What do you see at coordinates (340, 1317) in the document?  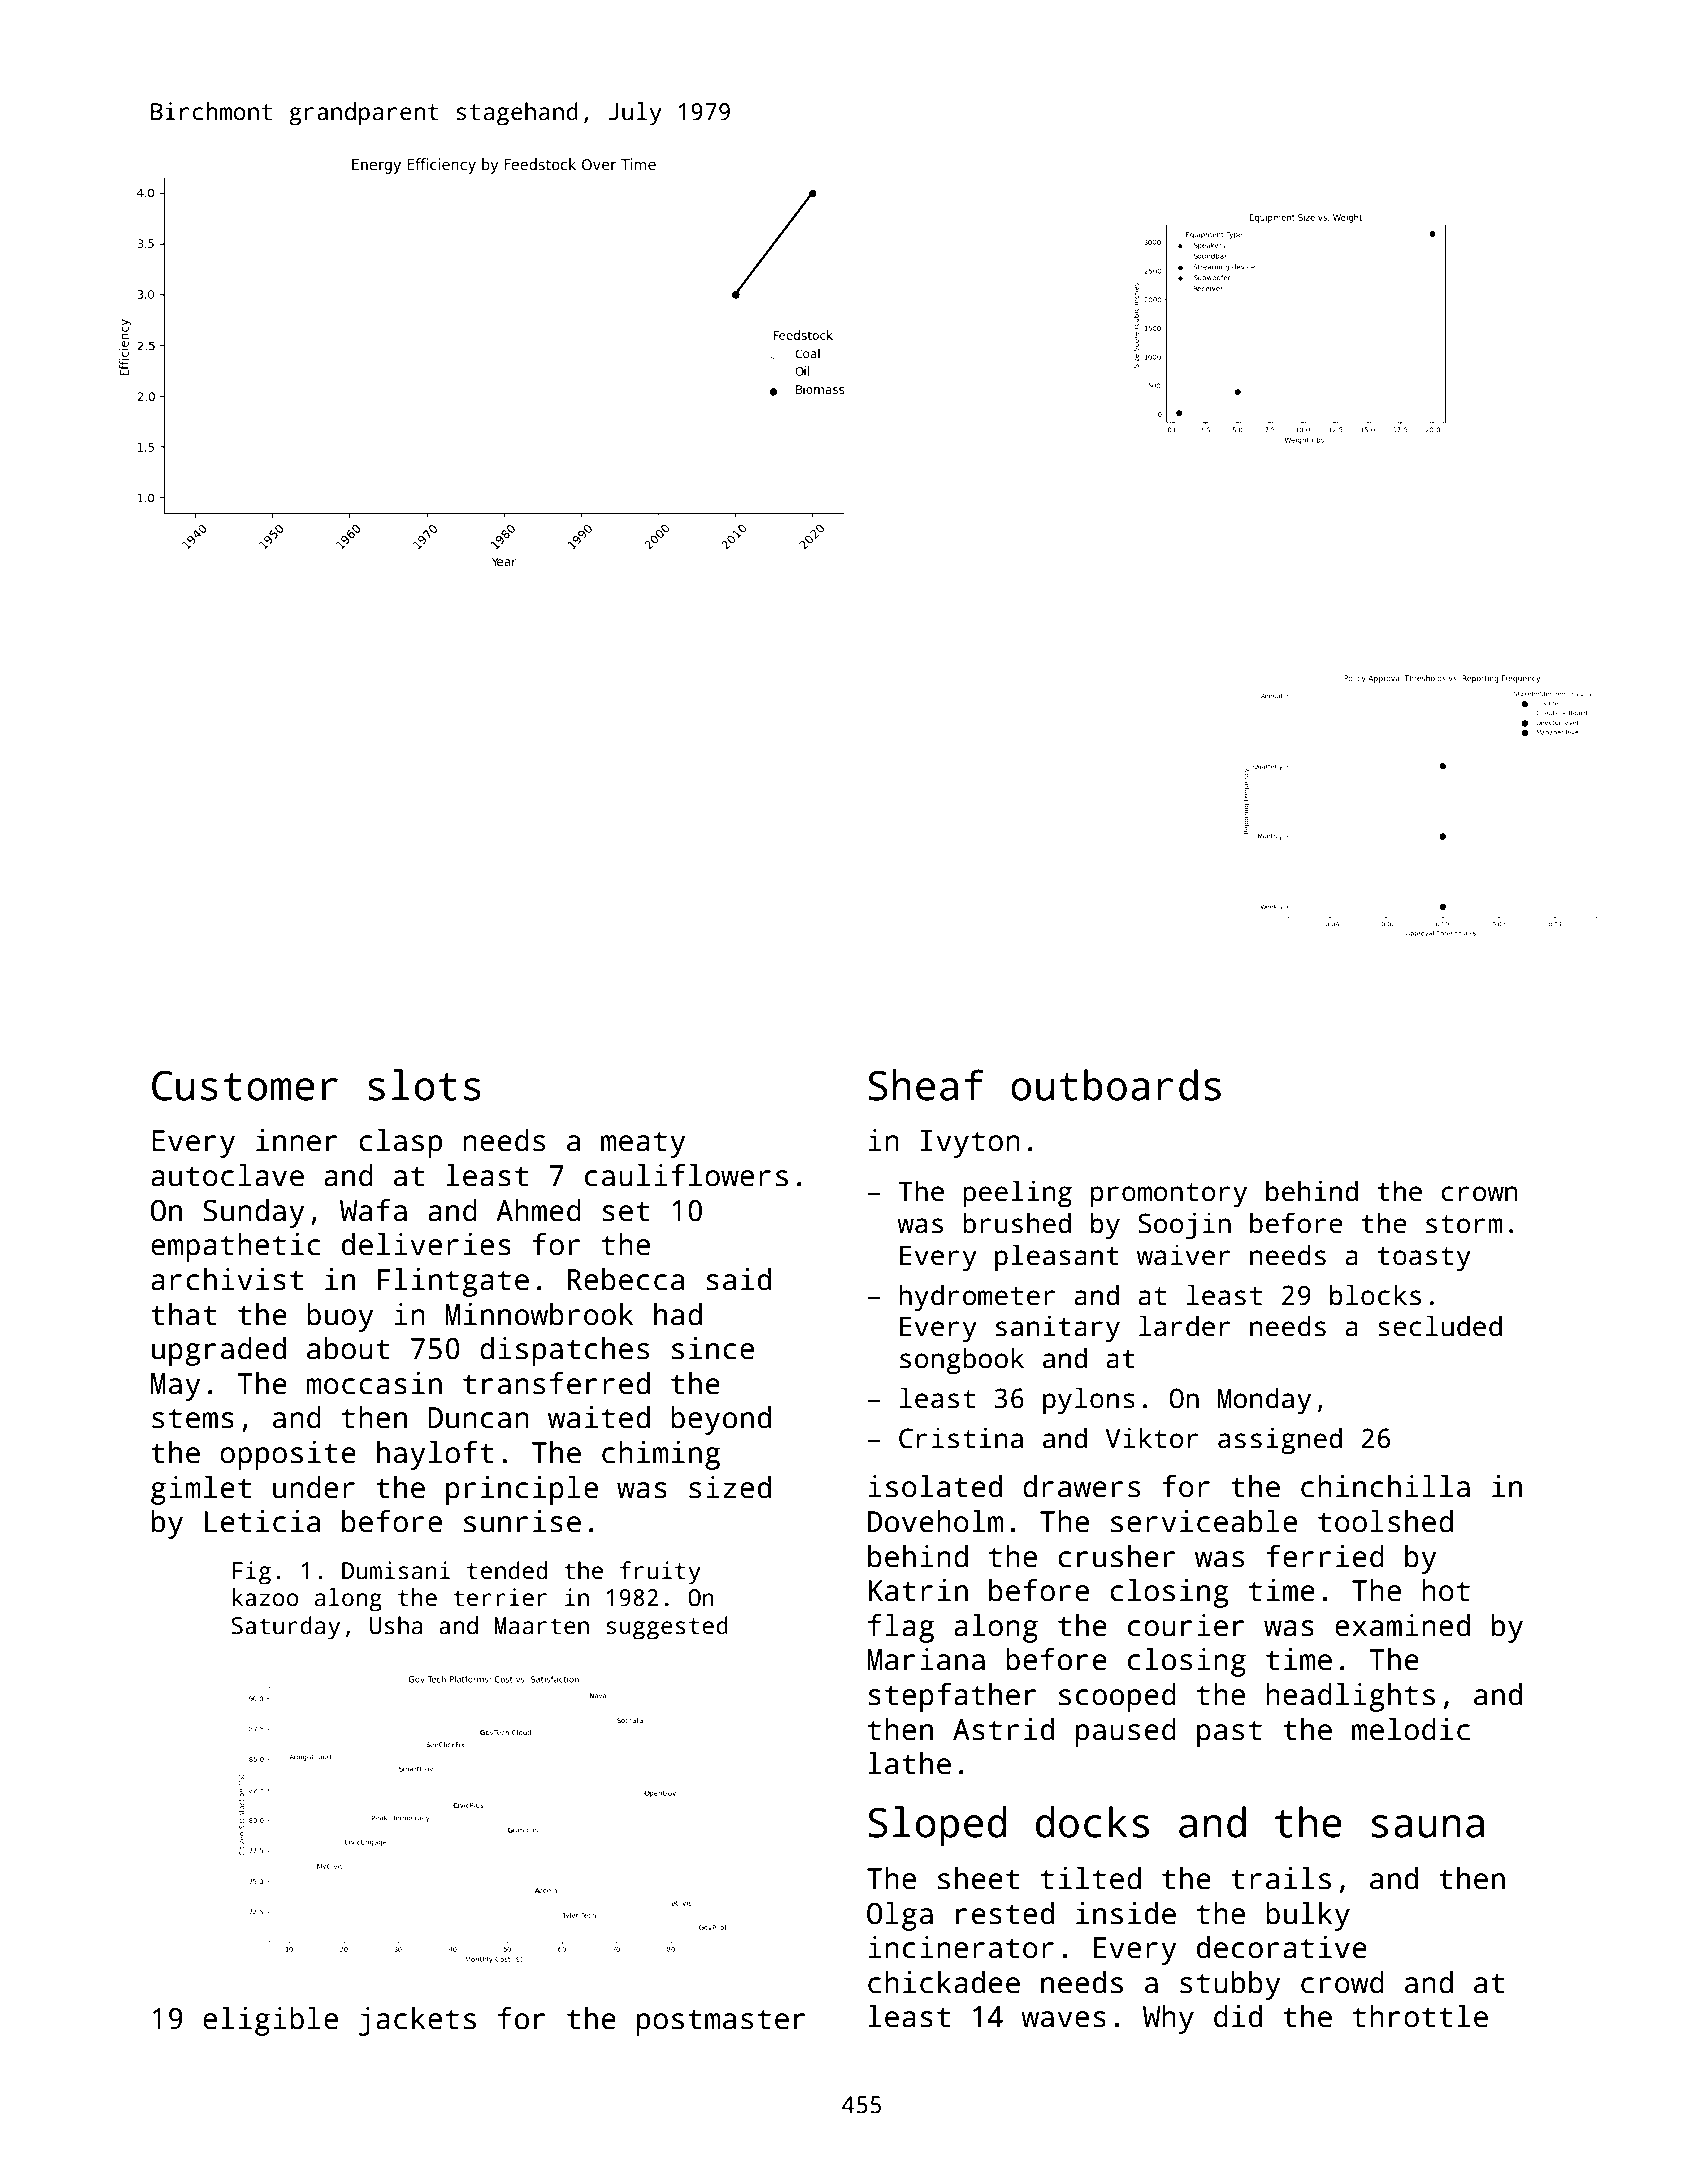 I see `buoy` at bounding box center [340, 1317].
